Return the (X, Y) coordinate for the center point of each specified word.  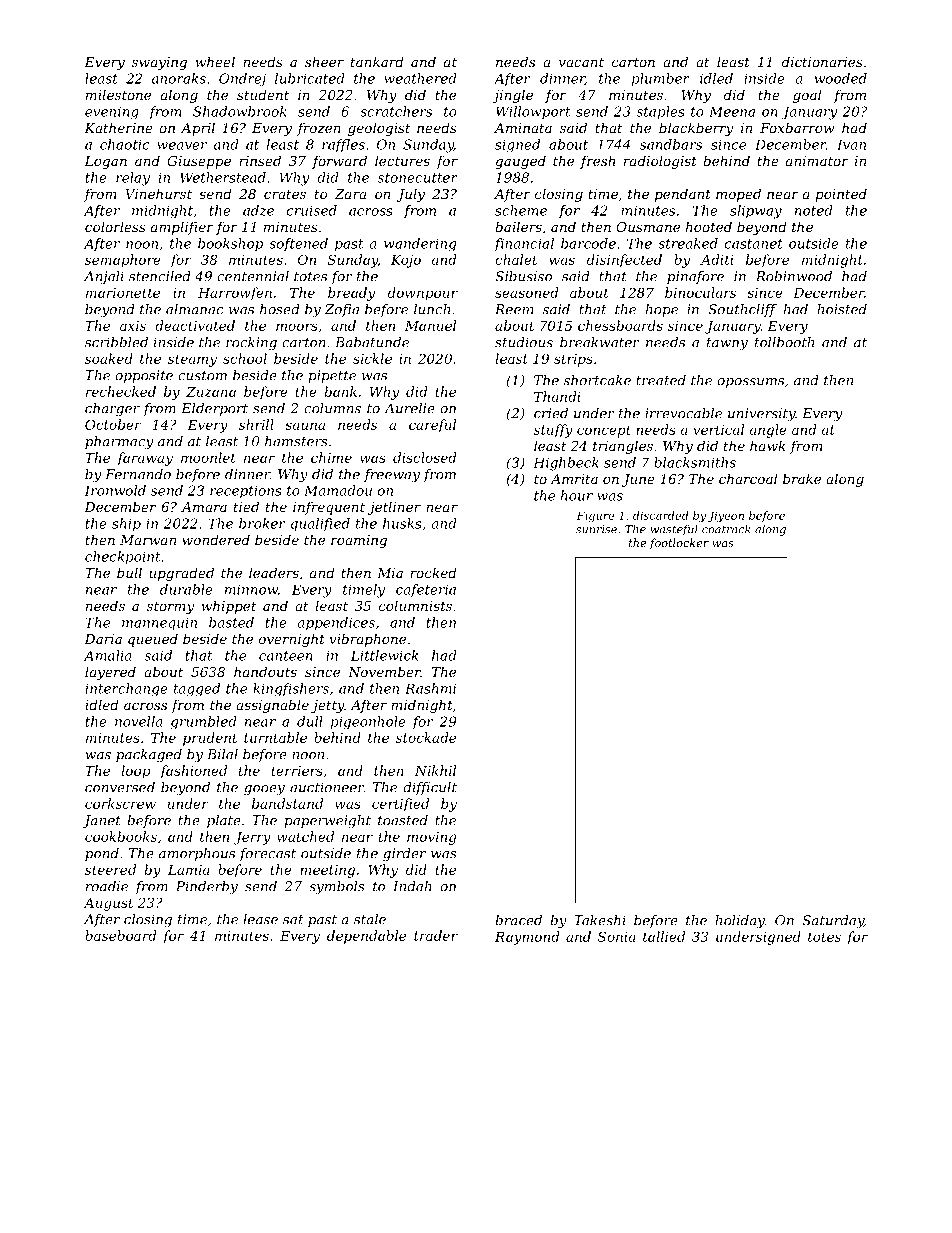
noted (814, 210)
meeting (327, 871)
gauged (520, 162)
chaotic (125, 144)
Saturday (833, 922)
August (108, 904)
